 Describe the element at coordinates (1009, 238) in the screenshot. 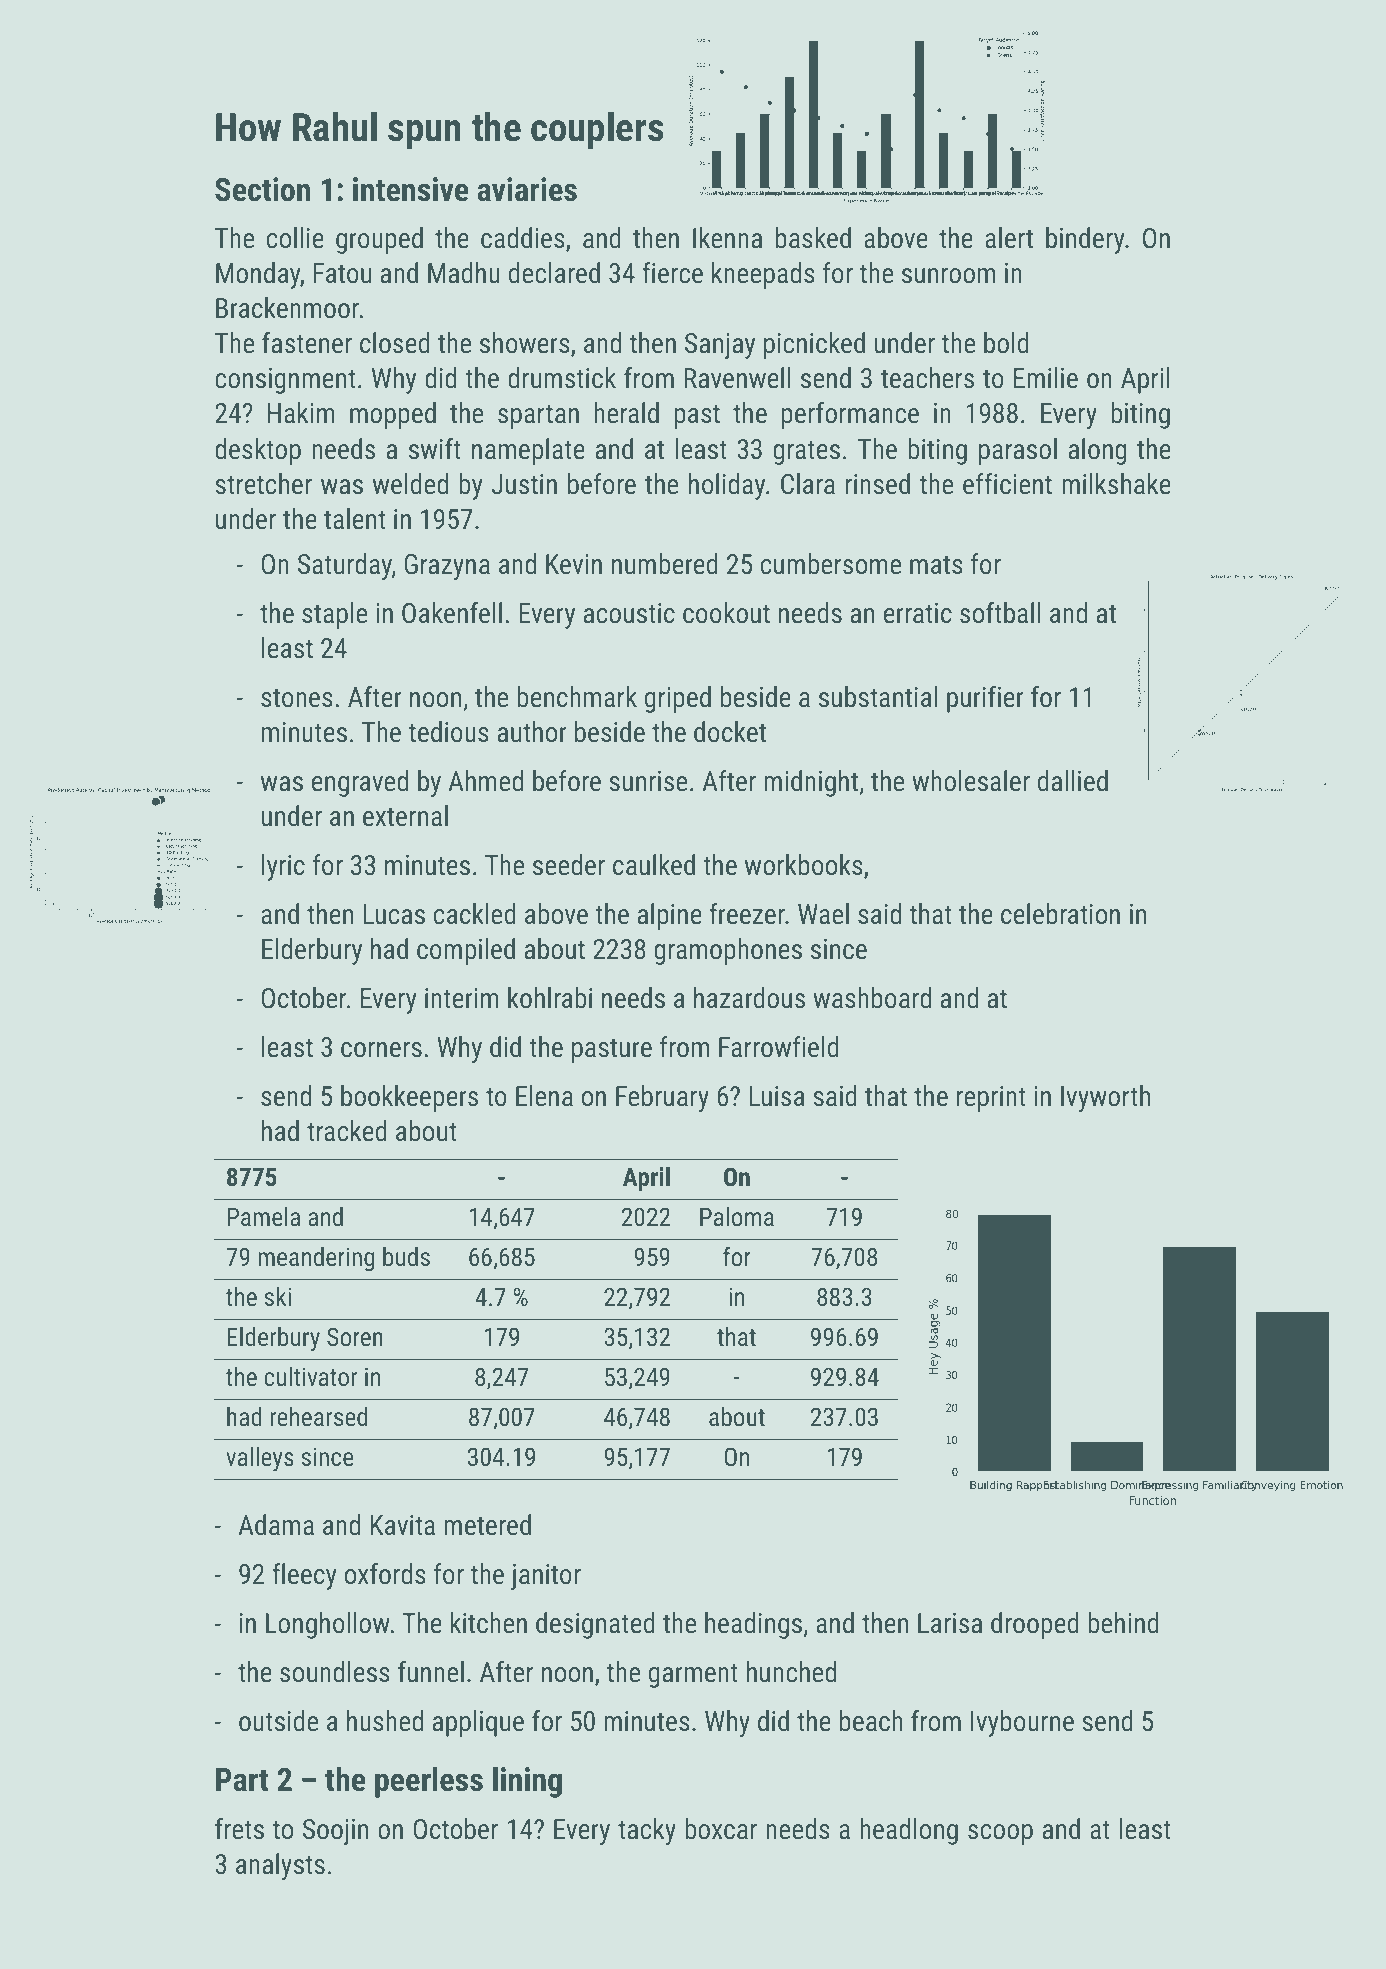

I see `alert` at that location.
